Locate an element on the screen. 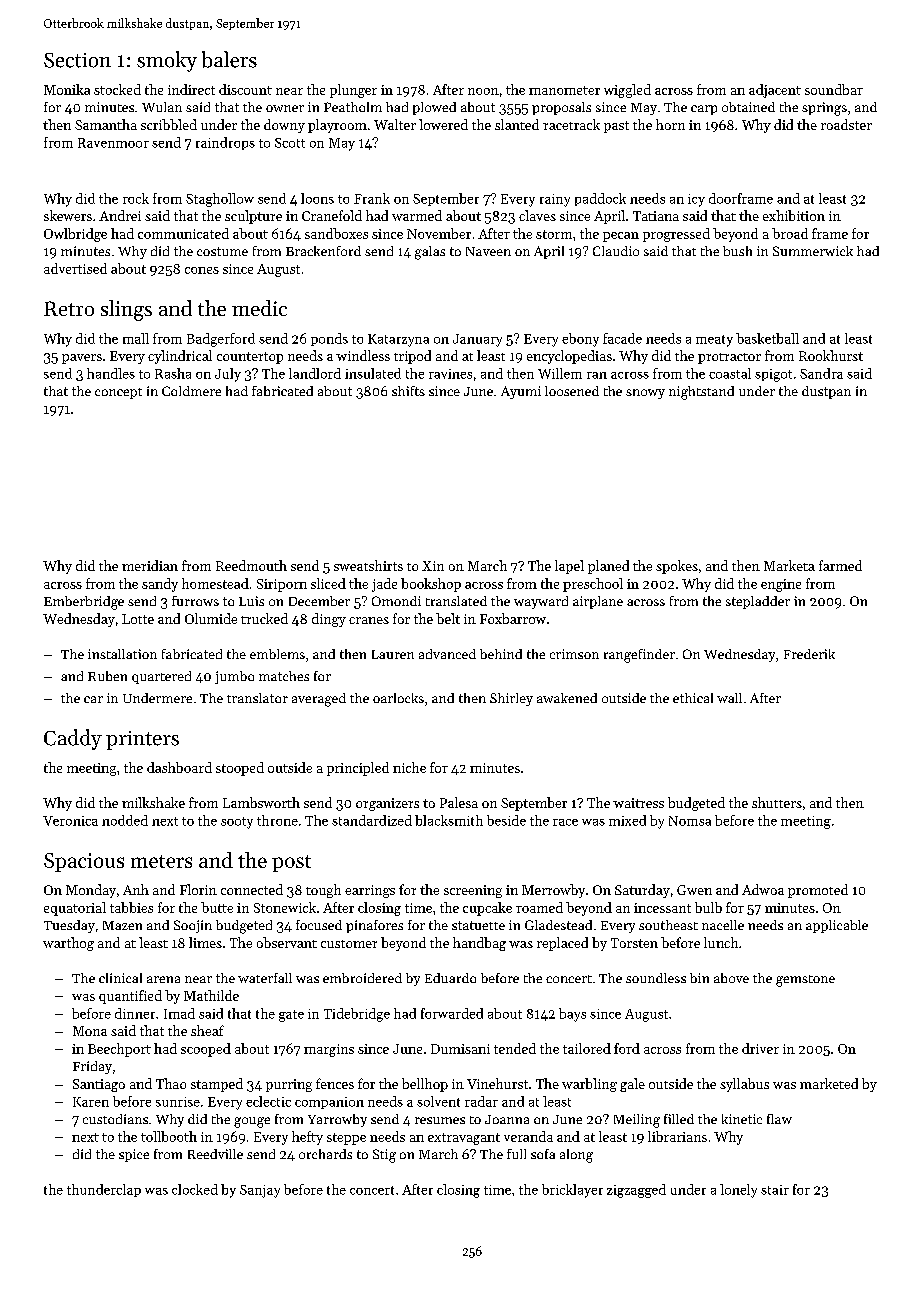  Section is located at coordinates (77, 60).
